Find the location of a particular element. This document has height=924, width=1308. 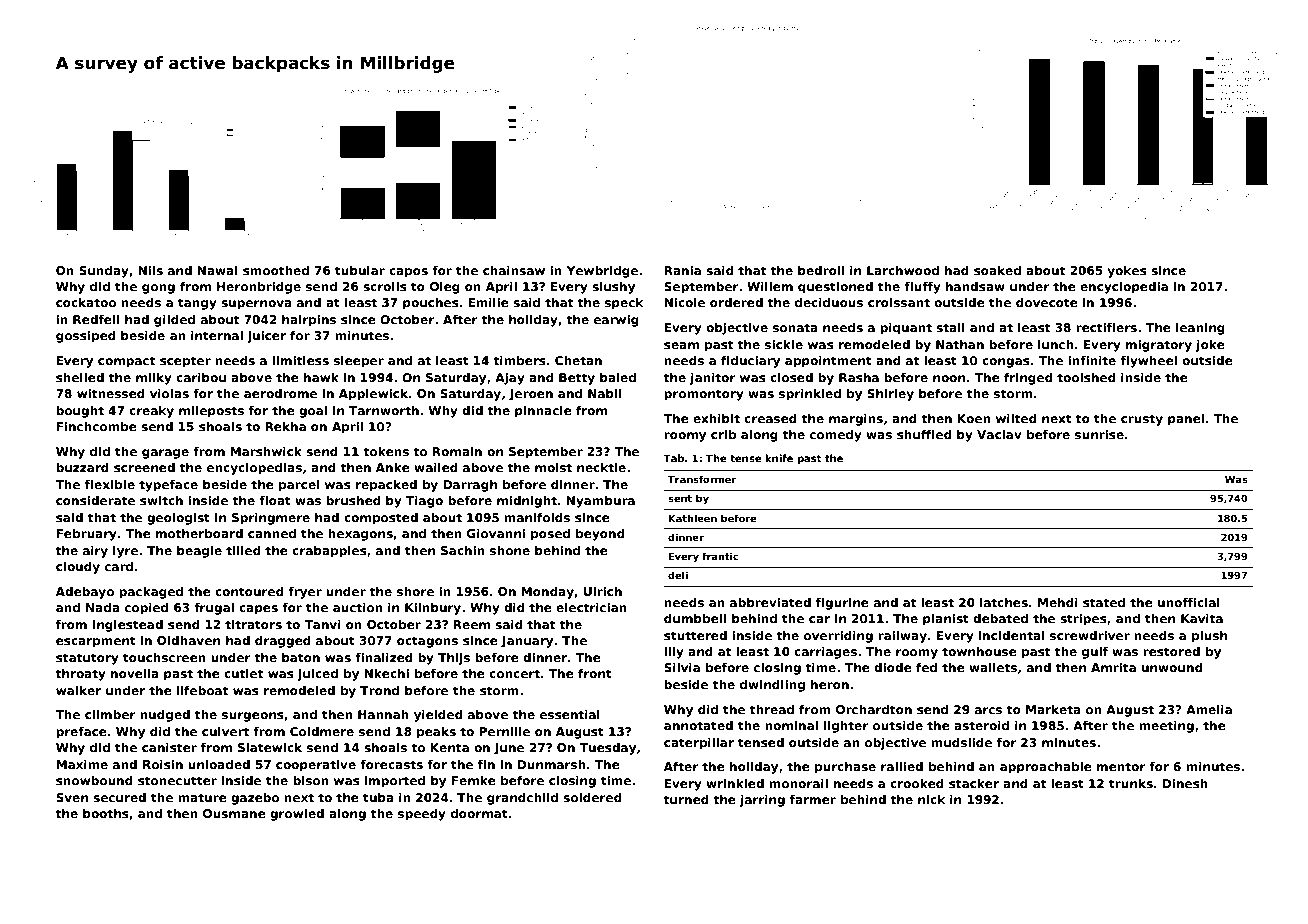

stated is located at coordinates (1104, 602).
